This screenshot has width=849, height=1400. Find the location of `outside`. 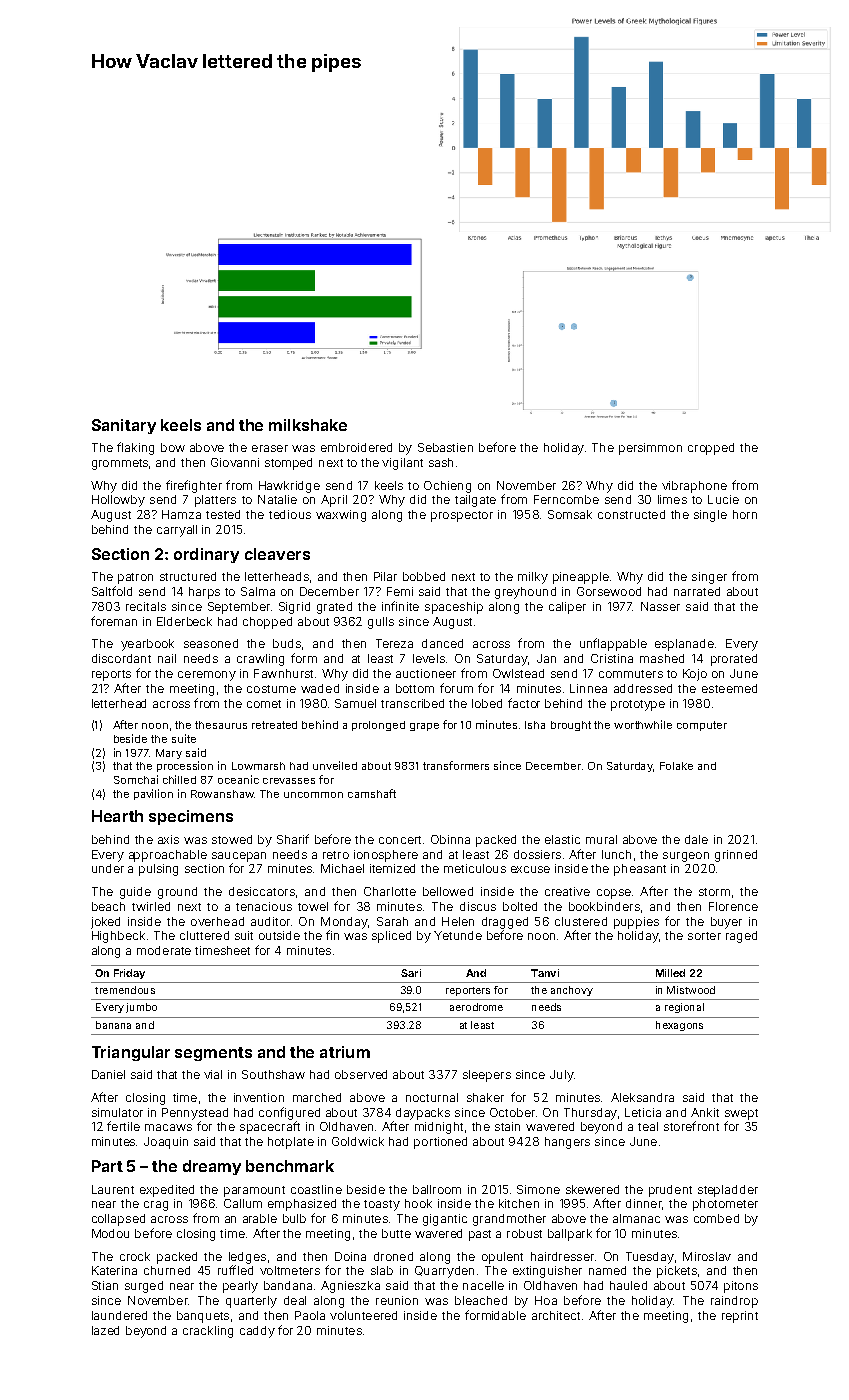

outside is located at coordinates (279, 935).
